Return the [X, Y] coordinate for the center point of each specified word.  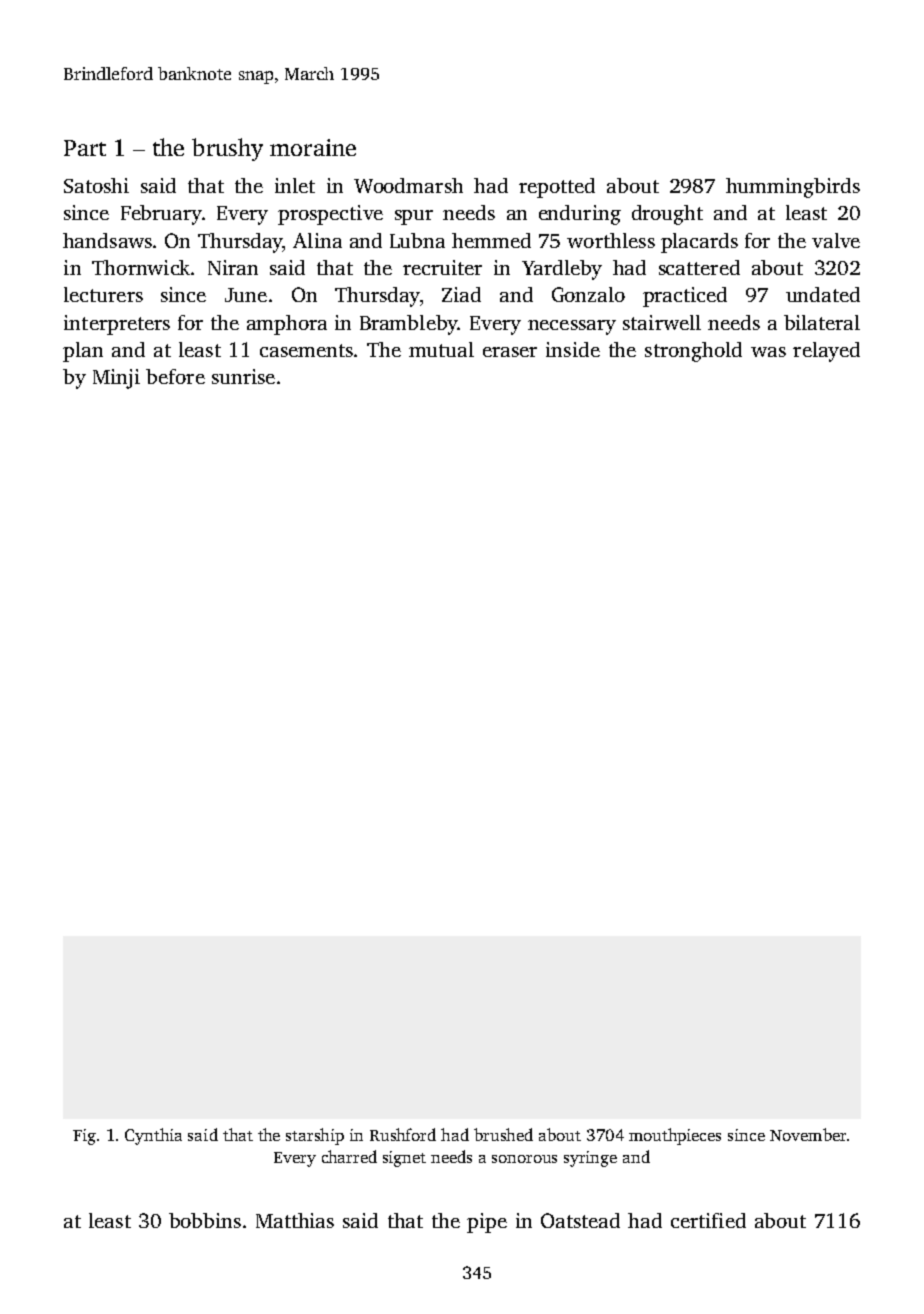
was [768, 352]
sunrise [243, 376]
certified [708, 1220]
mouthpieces [675, 1136]
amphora [287, 325]
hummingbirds [793, 188]
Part [85, 148]
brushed [503, 1134]
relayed [826, 352]
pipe [487, 1223]
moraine [313, 147]
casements [306, 350]
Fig [84, 1137]
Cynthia [153, 1136]
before [175, 376]
